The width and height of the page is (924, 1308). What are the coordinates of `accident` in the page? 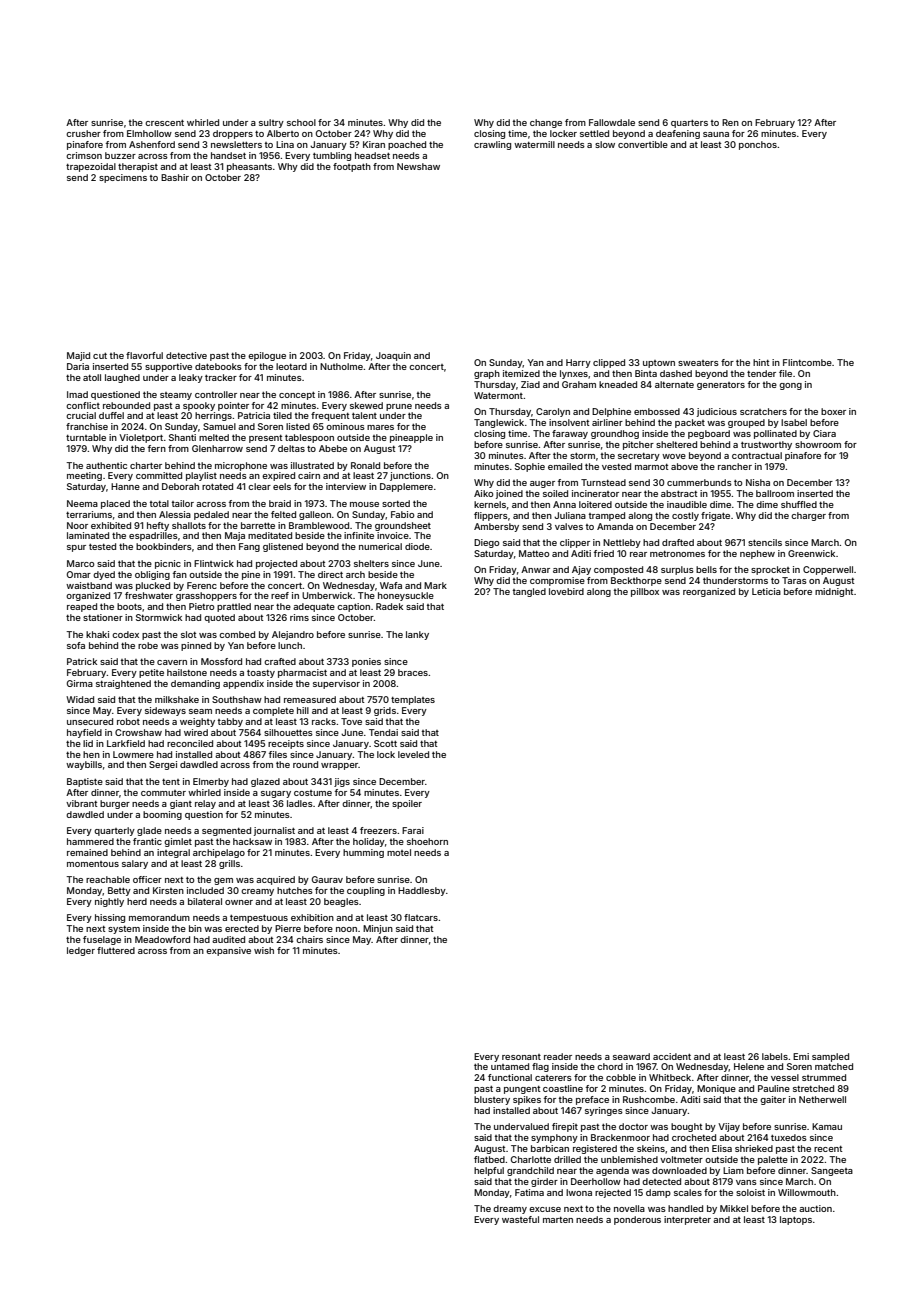 It's located at (672, 1056).
